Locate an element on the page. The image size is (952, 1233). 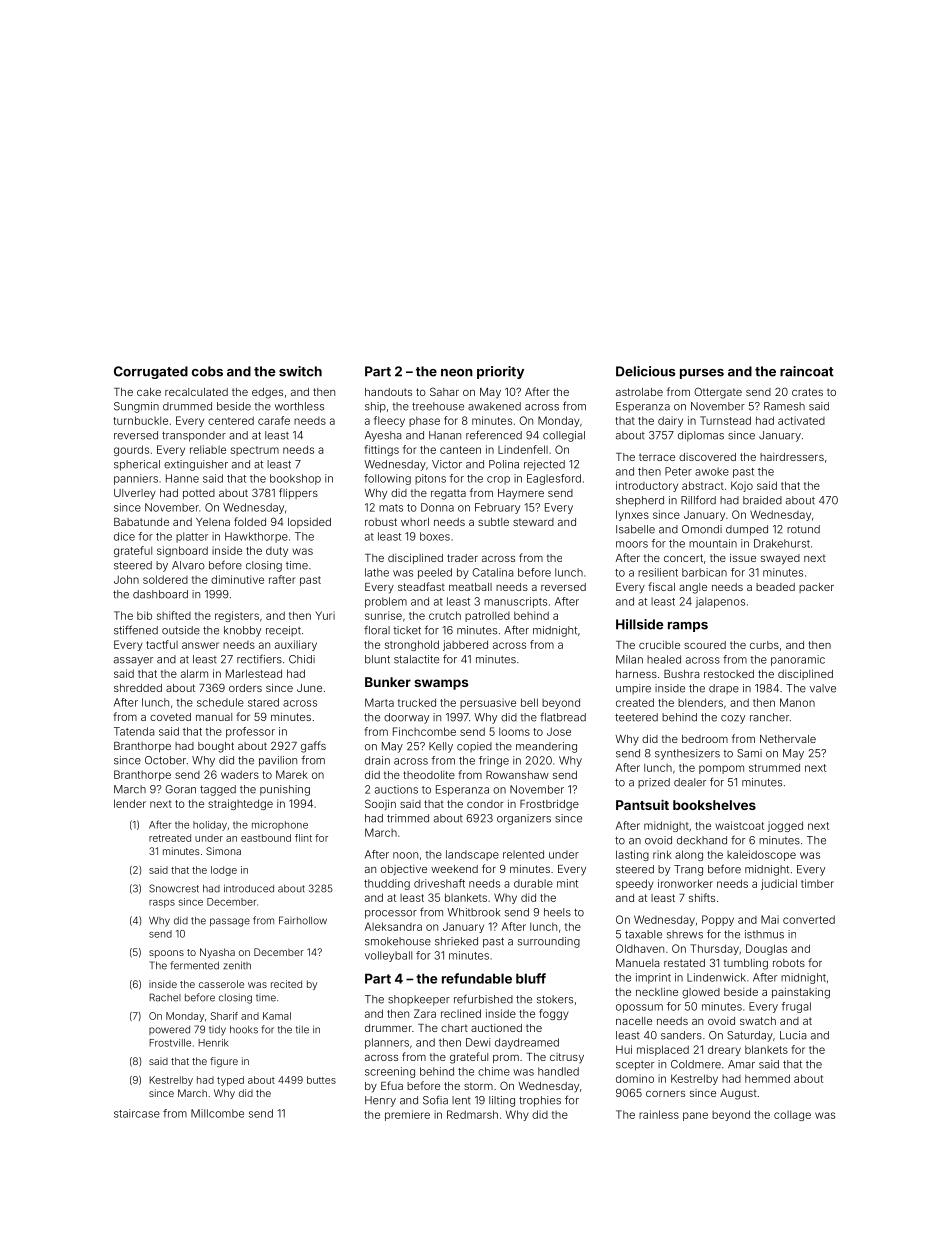
Delicious is located at coordinates (645, 371).
